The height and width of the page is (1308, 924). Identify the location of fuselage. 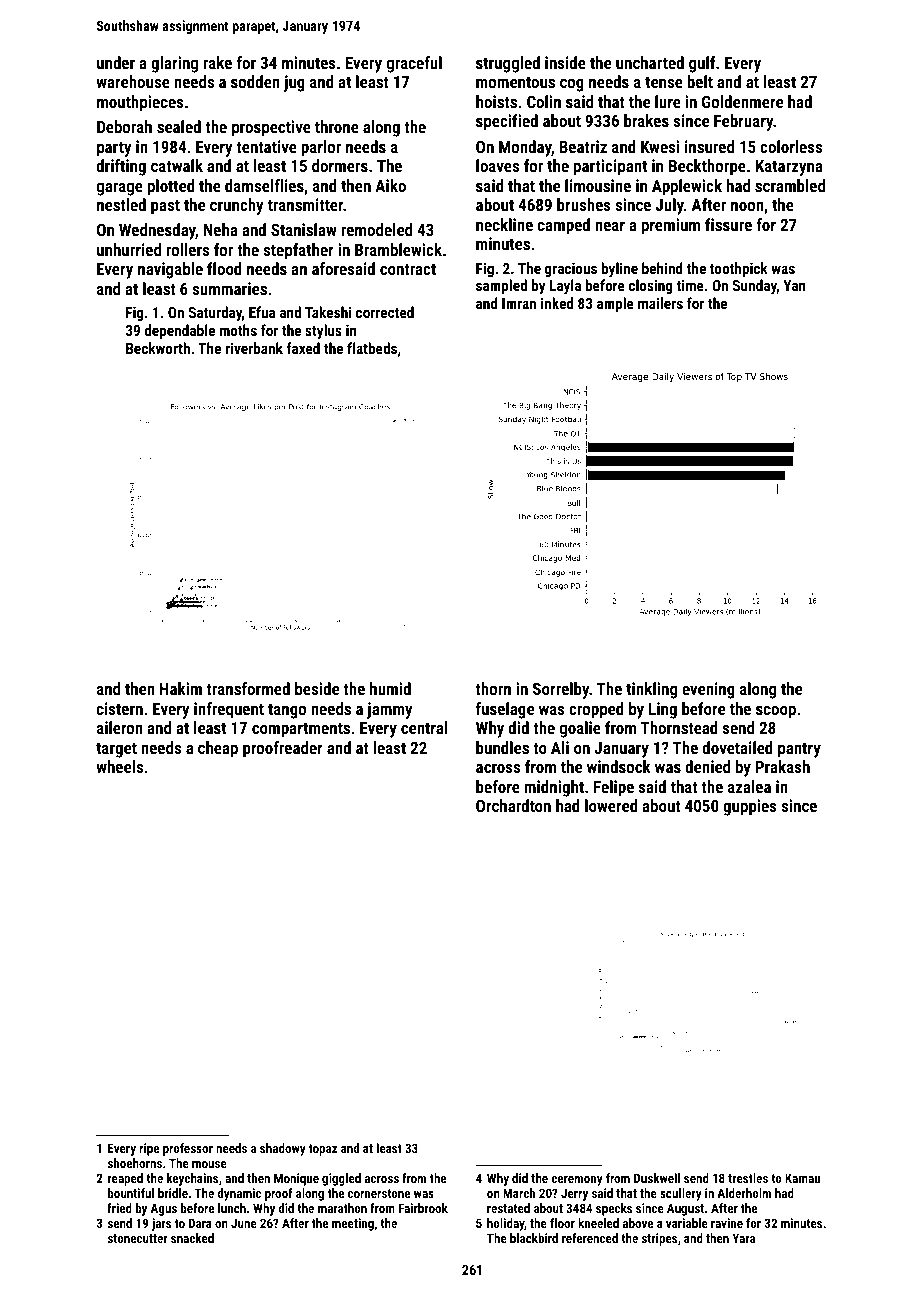
(505, 710).
